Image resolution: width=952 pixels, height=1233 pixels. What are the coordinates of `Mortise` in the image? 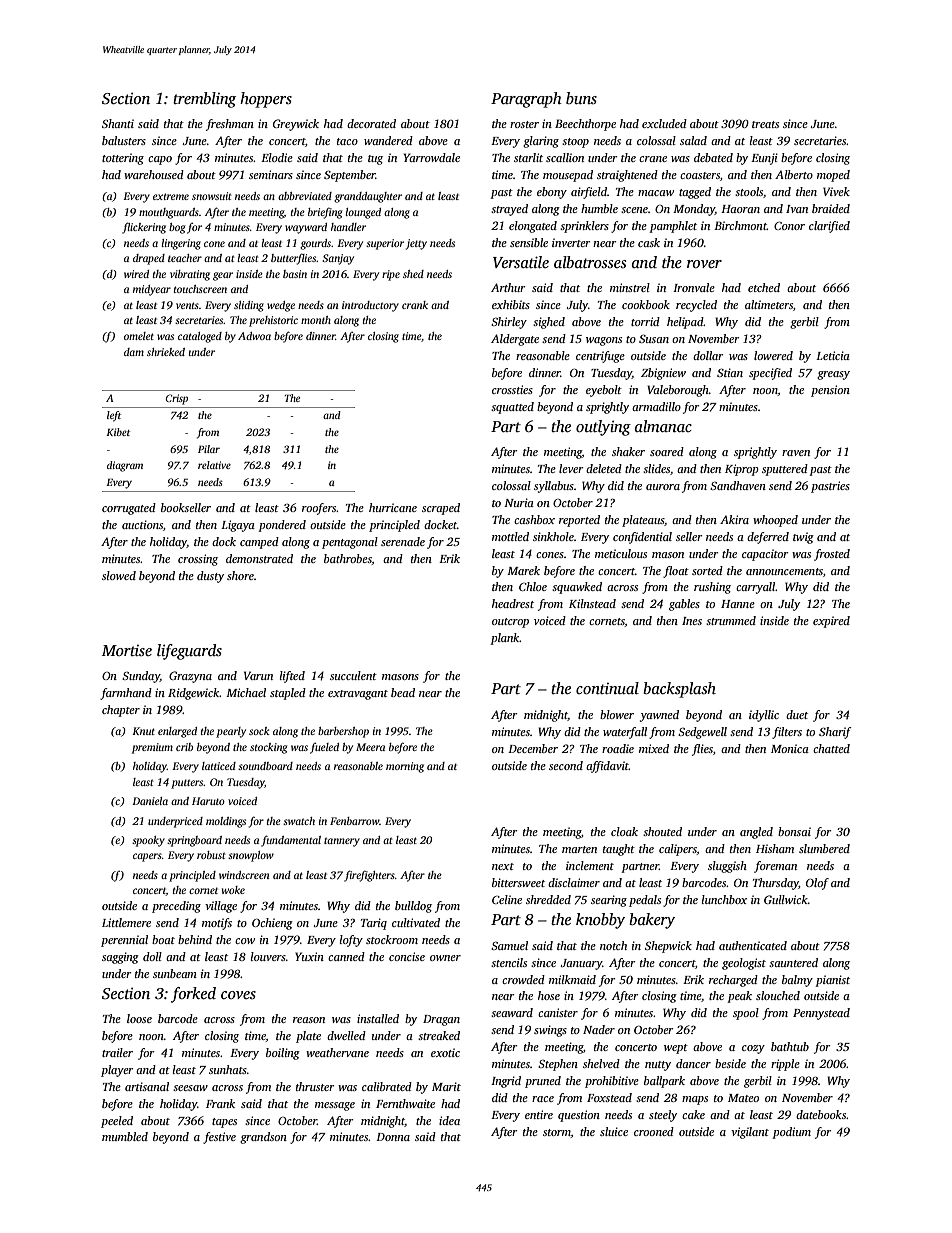 It's located at (127, 650).
